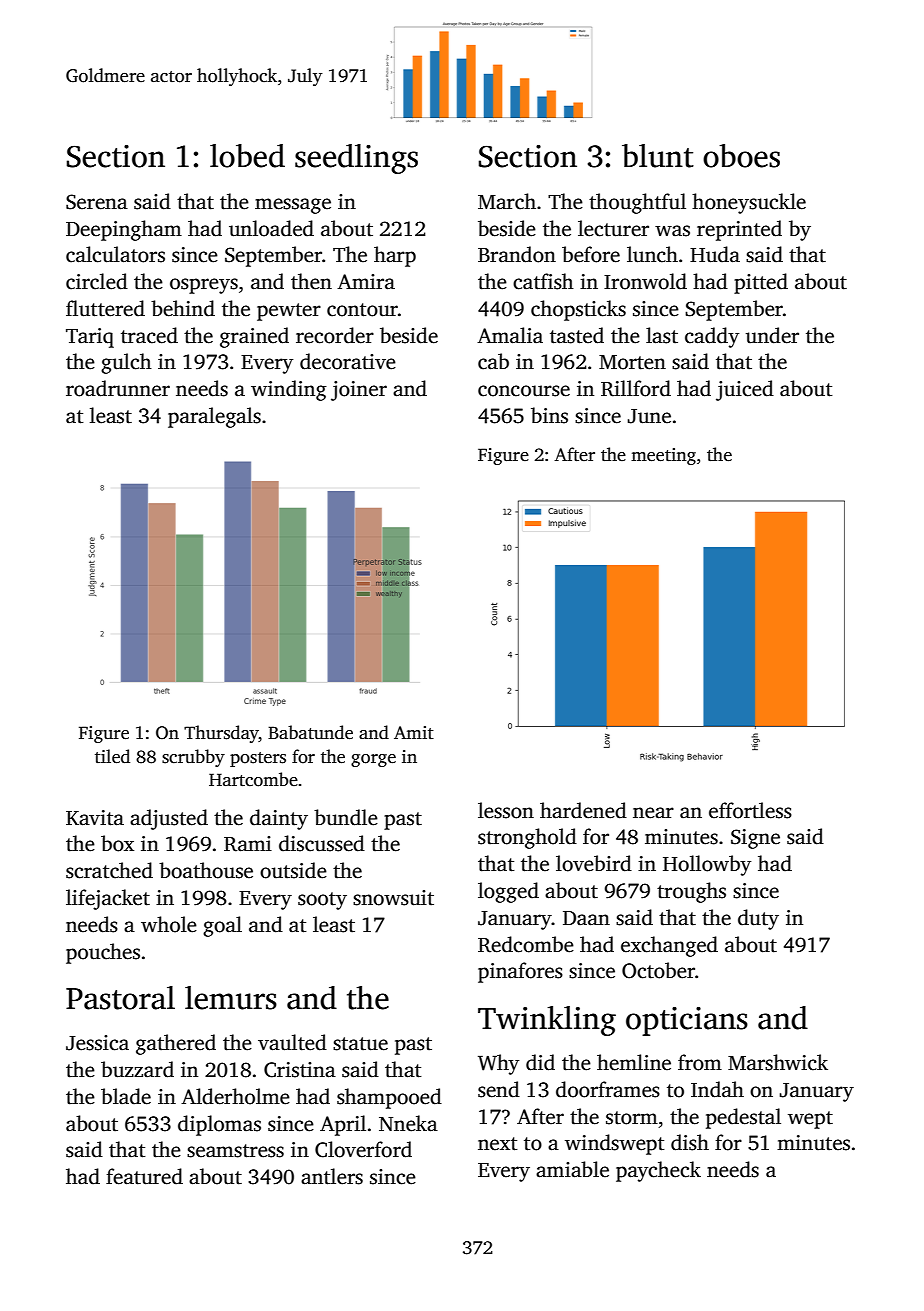 This screenshot has width=924, height=1311. What do you see at coordinates (761, 283) in the screenshot?
I see `pitted` at bounding box center [761, 283].
